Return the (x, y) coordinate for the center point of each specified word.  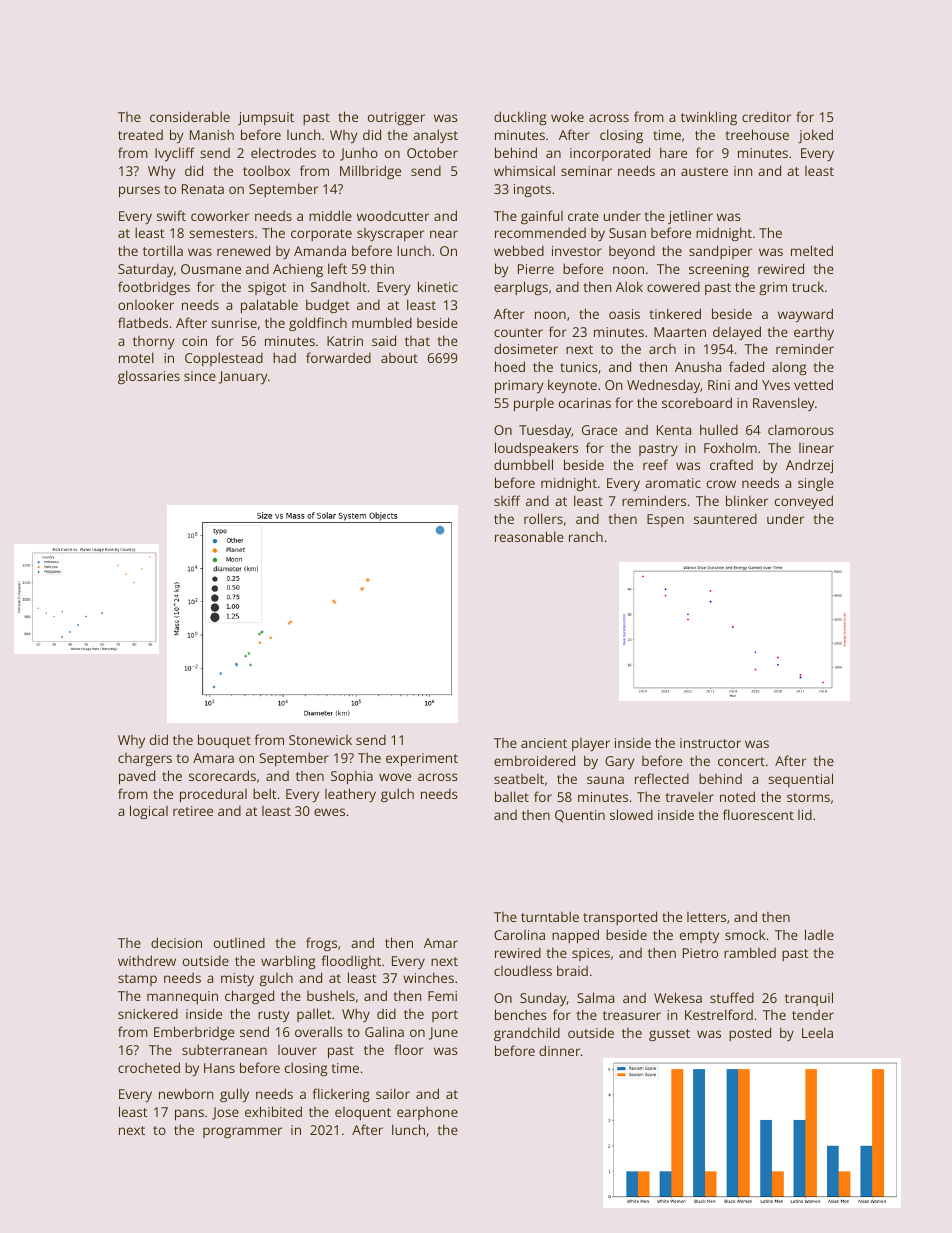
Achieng (298, 270)
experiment (422, 760)
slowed (631, 814)
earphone (427, 1113)
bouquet (224, 741)
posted (750, 1034)
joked (815, 136)
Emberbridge (194, 1033)
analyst (435, 136)
